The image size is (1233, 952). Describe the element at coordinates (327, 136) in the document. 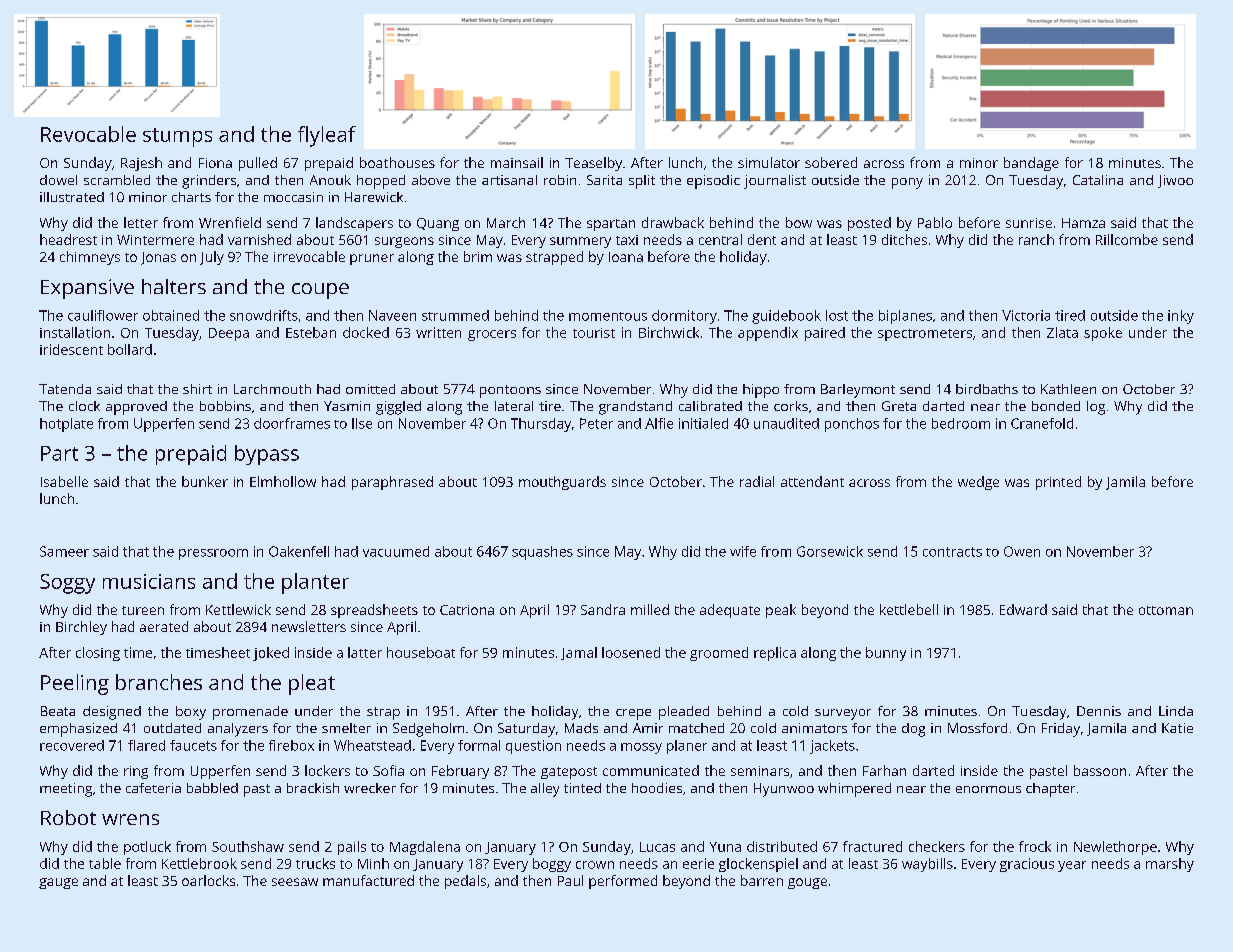

I see `flyleaf` at that location.
